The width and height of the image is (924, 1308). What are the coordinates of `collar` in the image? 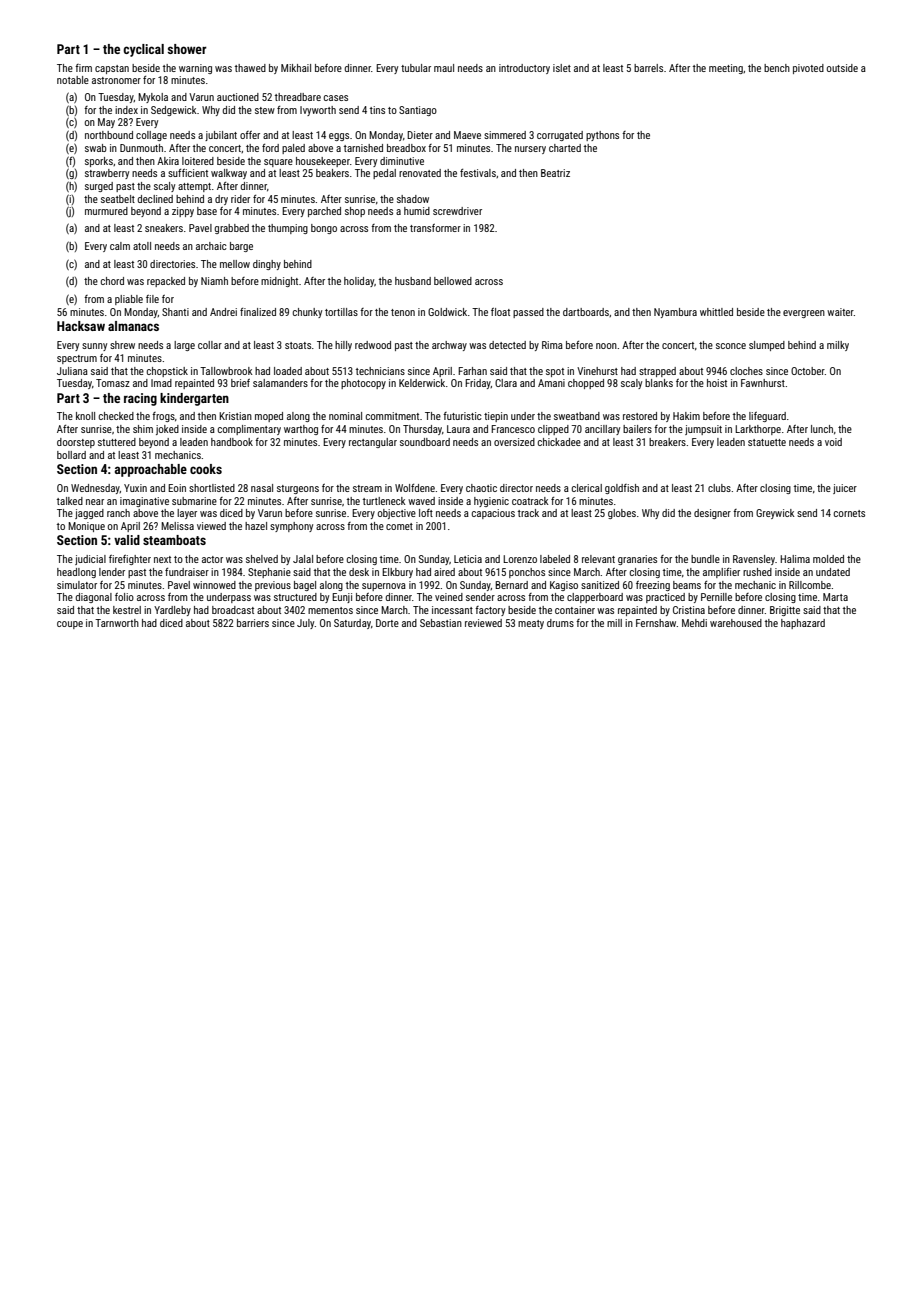 It's located at (210, 345).
